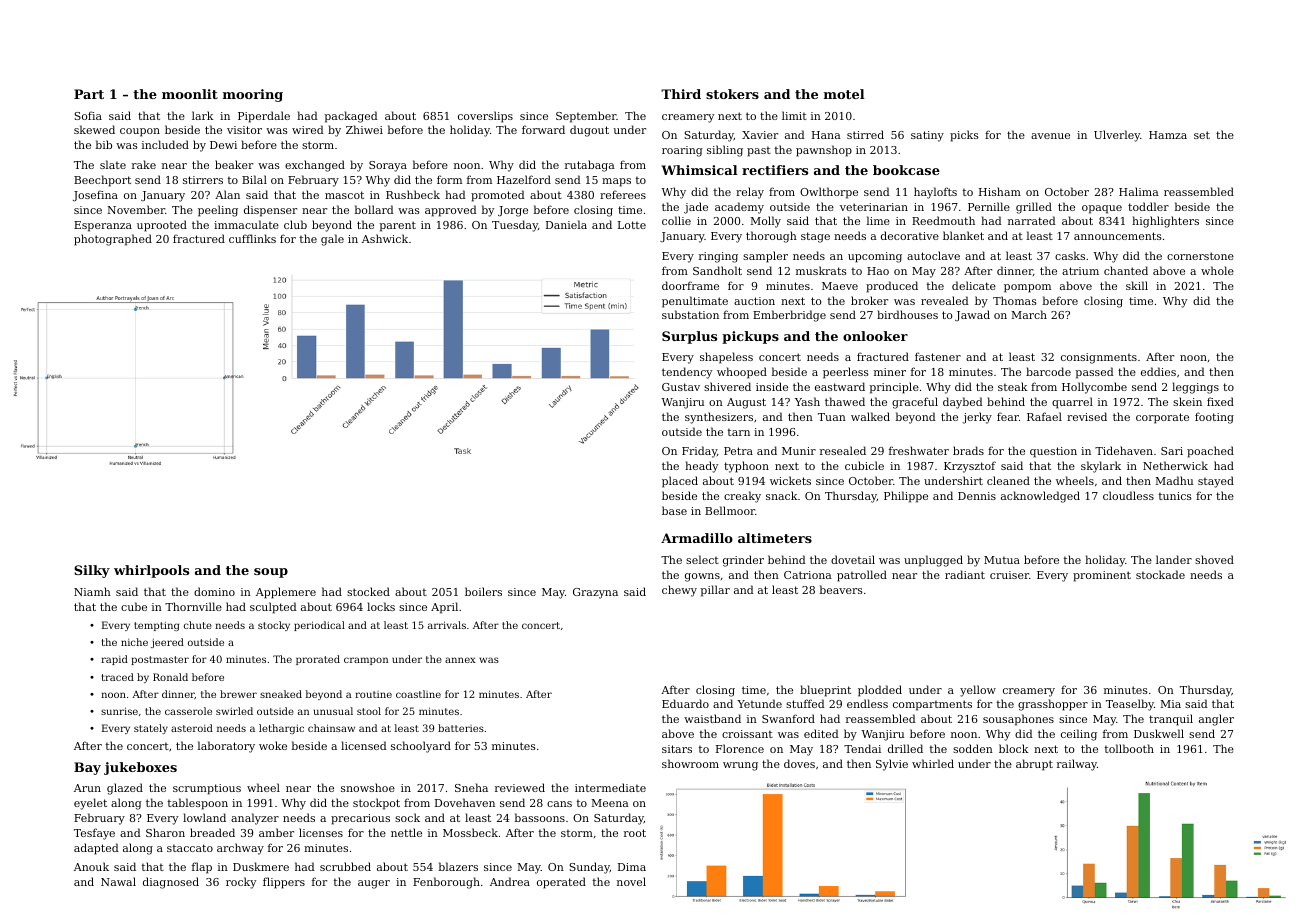  Describe the element at coordinates (253, 95) in the screenshot. I see `mooring` at that location.
